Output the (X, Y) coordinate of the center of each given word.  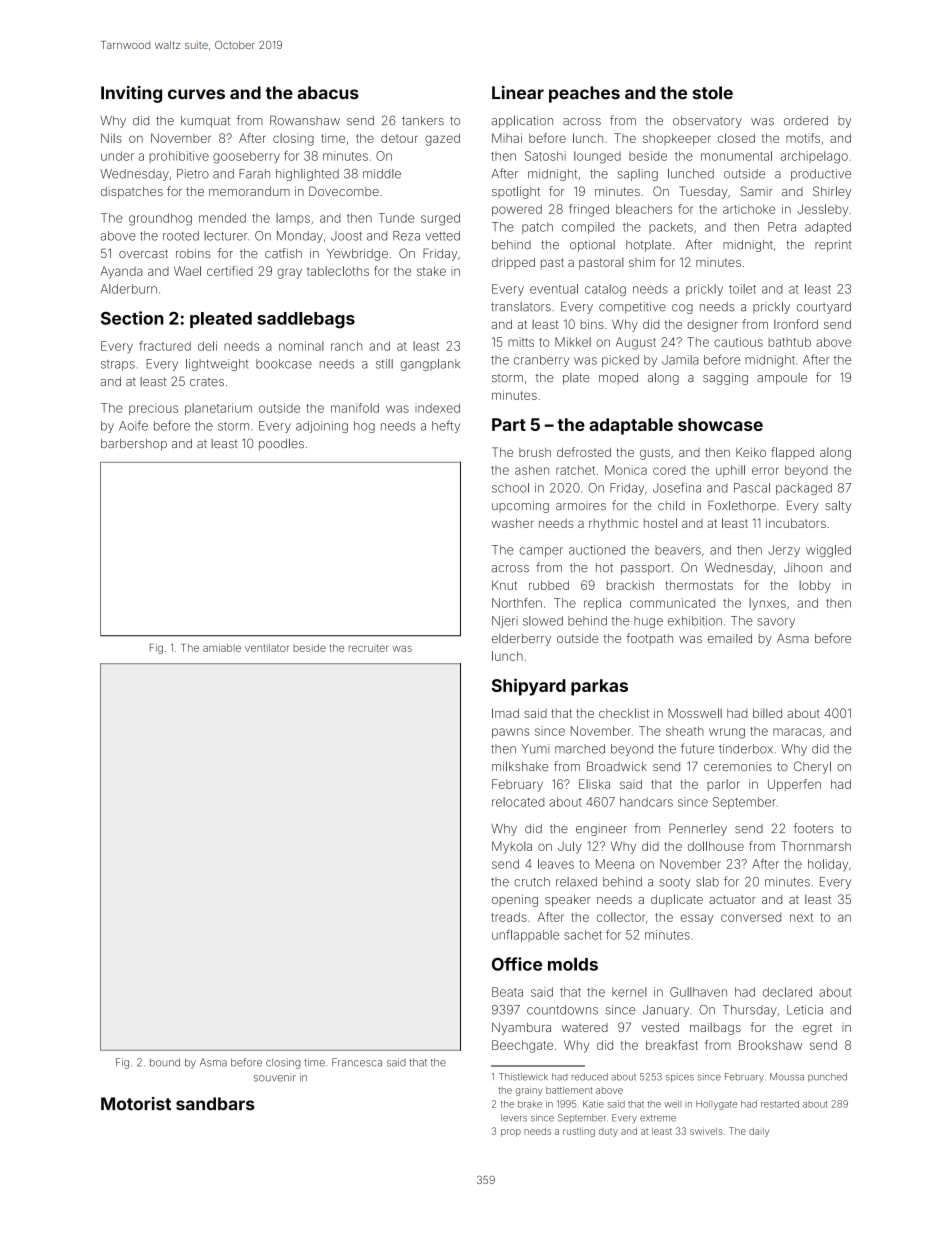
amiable (222, 648)
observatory (707, 122)
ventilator (267, 648)
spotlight (516, 192)
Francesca (357, 1062)
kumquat (205, 122)
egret (817, 1029)
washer (513, 523)
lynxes (767, 604)
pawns (511, 733)
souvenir (275, 1078)
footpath (649, 639)
